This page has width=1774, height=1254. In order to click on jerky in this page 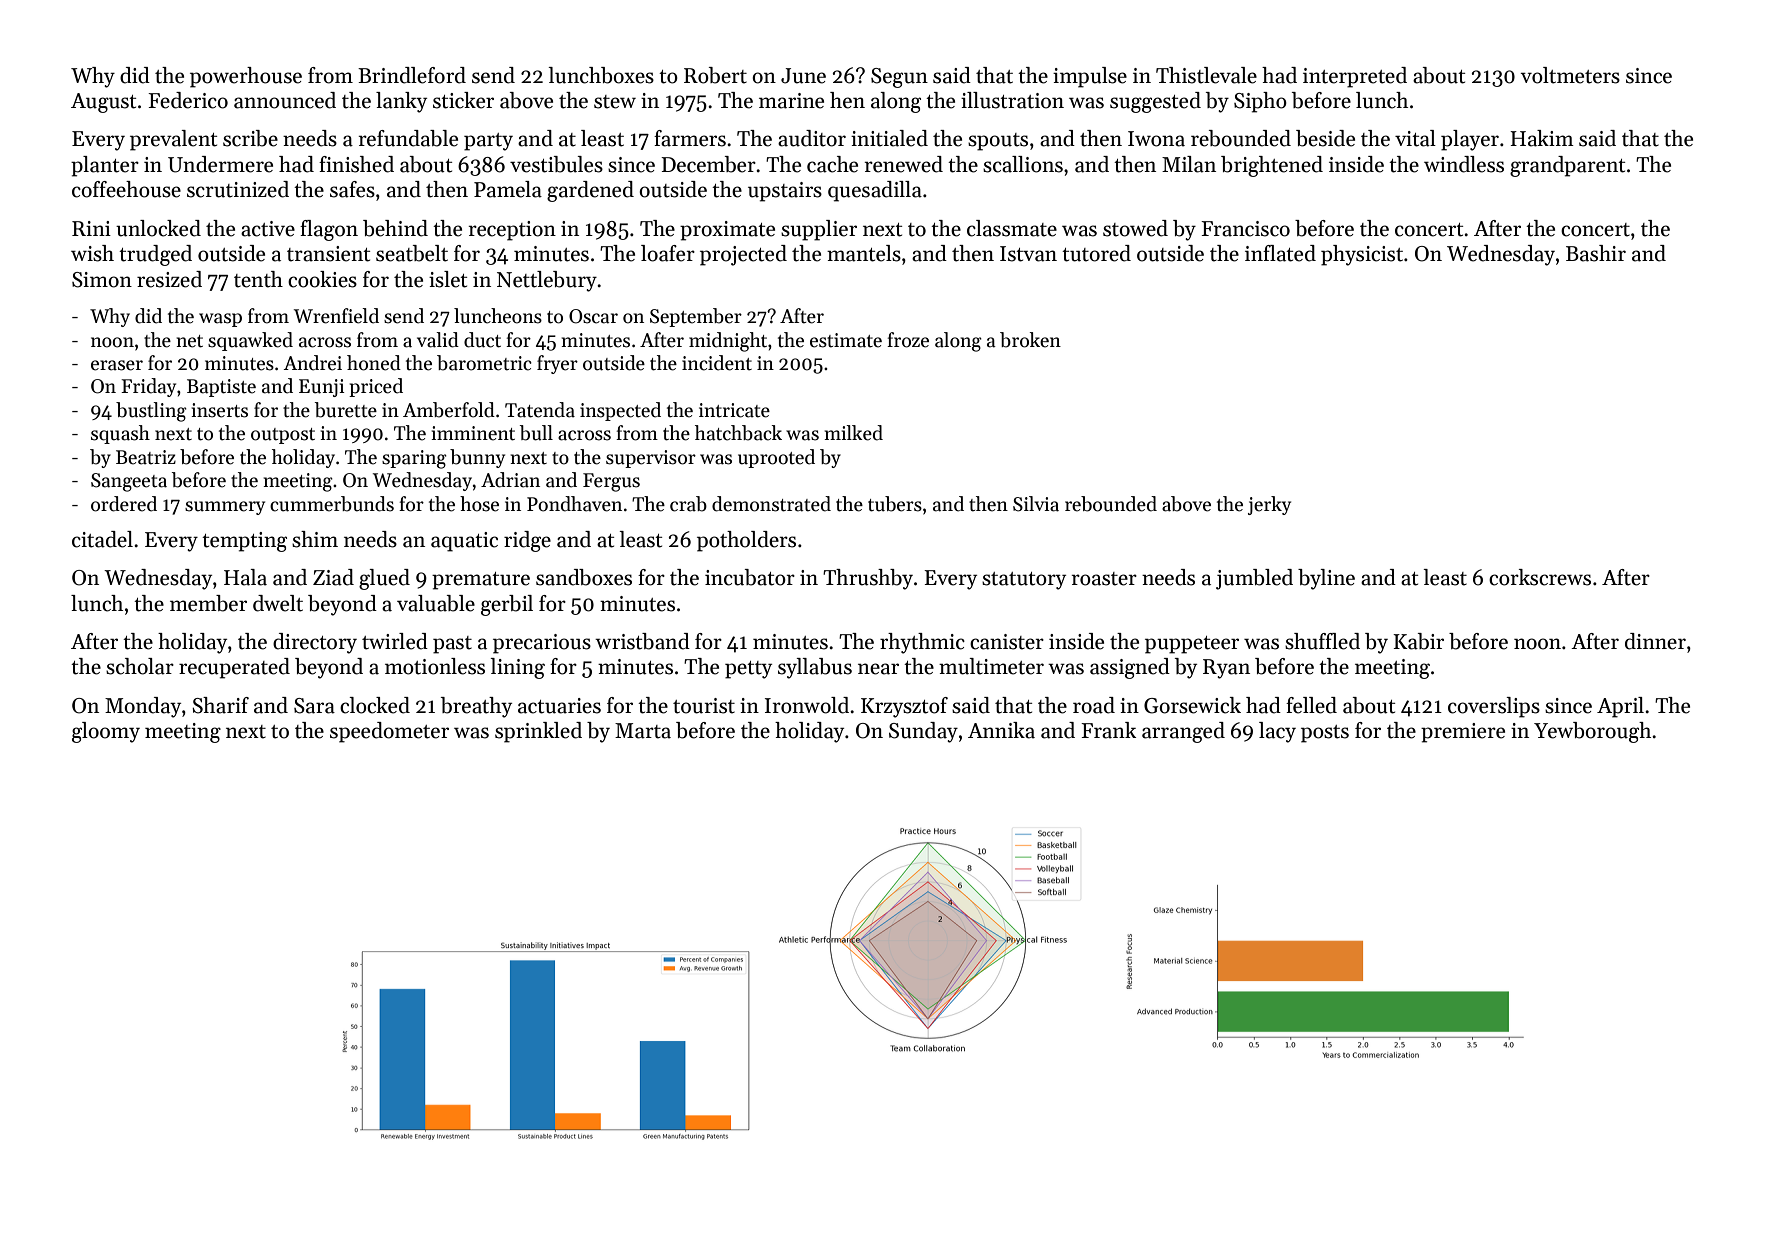, I will do `click(1269, 505)`.
